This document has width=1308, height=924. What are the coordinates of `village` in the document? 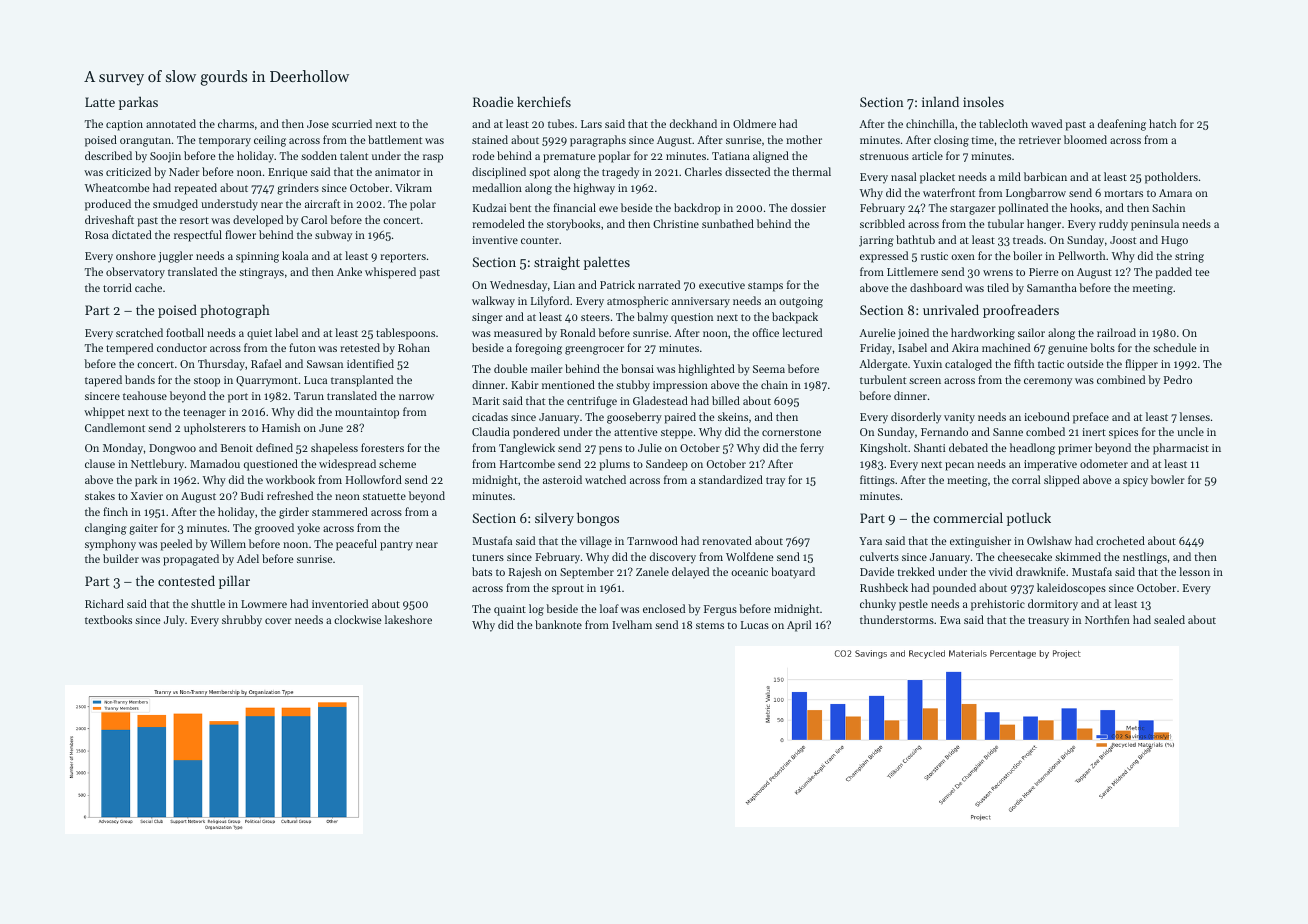 It's located at (596, 542).
